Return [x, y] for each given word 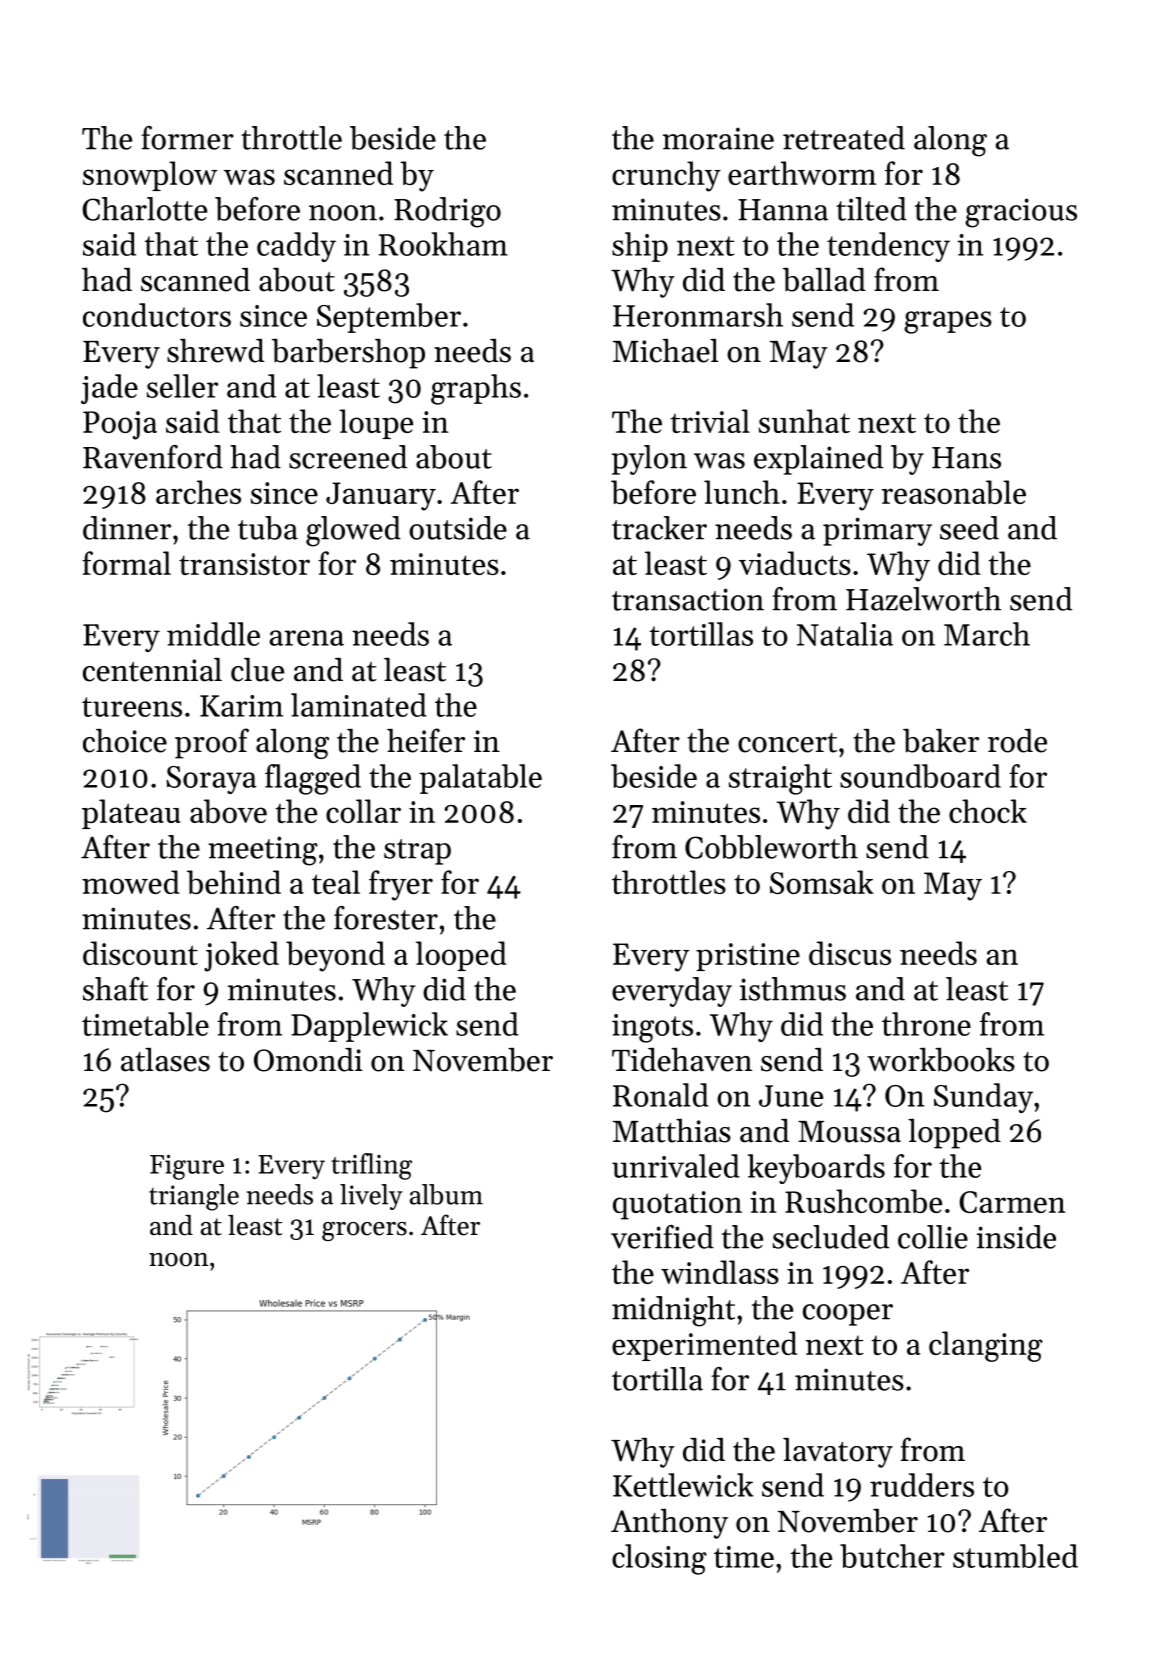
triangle [194, 1197]
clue [257, 670]
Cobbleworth [771, 847]
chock [988, 811]
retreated [844, 138]
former [188, 138]
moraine [718, 138]
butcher [892, 1556]
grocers [364, 1231]
